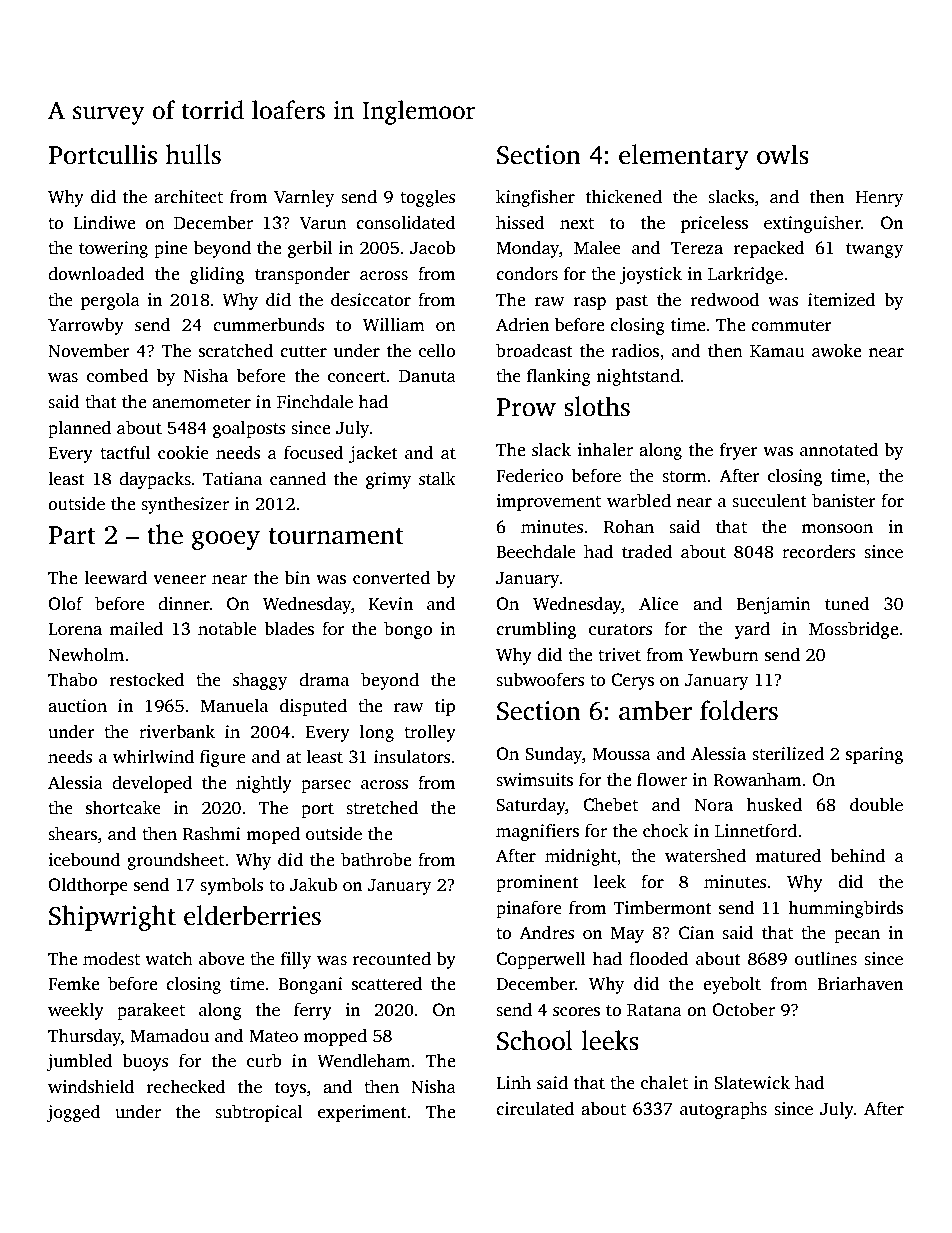 Image resolution: width=952 pixels, height=1233 pixels. What do you see at coordinates (638, 377) in the screenshot?
I see `nightstand` at bounding box center [638, 377].
